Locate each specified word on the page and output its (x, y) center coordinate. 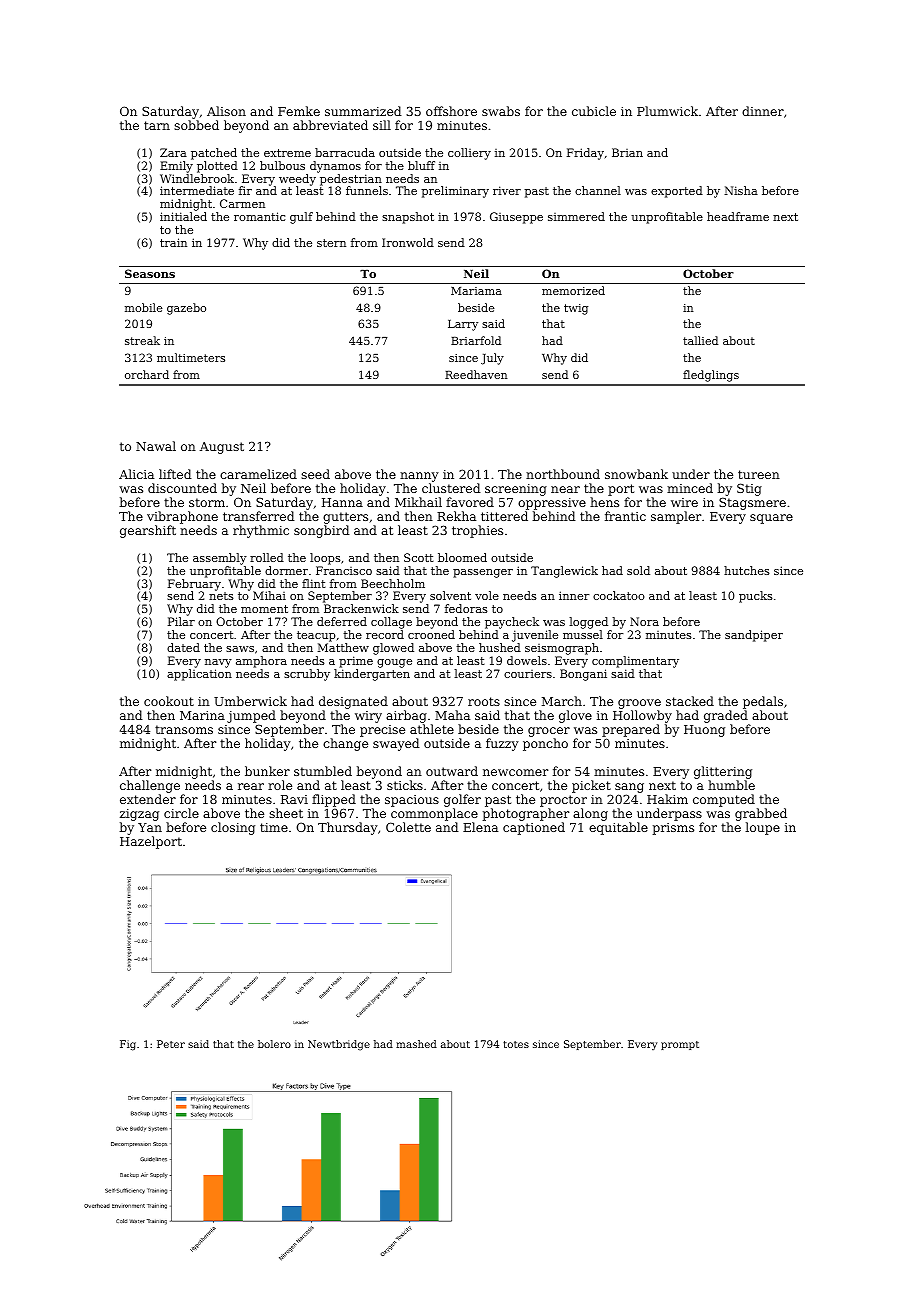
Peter (171, 1044)
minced (690, 488)
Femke (299, 111)
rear (251, 786)
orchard (147, 374)
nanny (419, 477)
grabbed (761, 814)
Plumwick (667, 111)
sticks (405, 785)
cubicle (594, 111)
